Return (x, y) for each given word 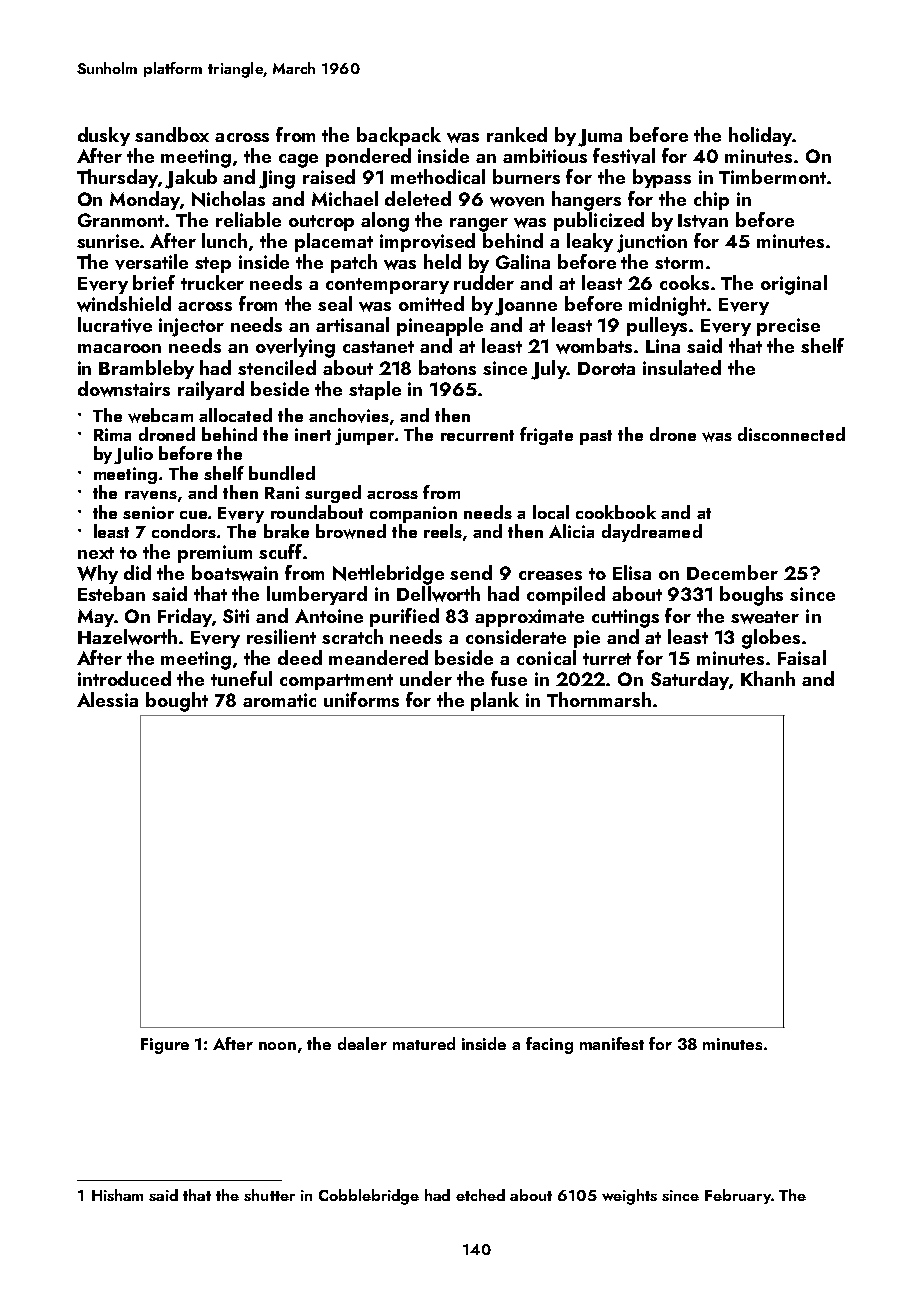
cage (298, 161)
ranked (517, 134)
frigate (546, 436)
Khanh (768, 678)
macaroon (119, 348)
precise (788, 327)
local (551, 512)
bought (177, 702)
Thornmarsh (599, 699)
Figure (165, 1046)
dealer (362, 1043)
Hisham (117, 1195)
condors (184, 531)
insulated (682, 367)
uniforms (361, 699)
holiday (760, 136)
